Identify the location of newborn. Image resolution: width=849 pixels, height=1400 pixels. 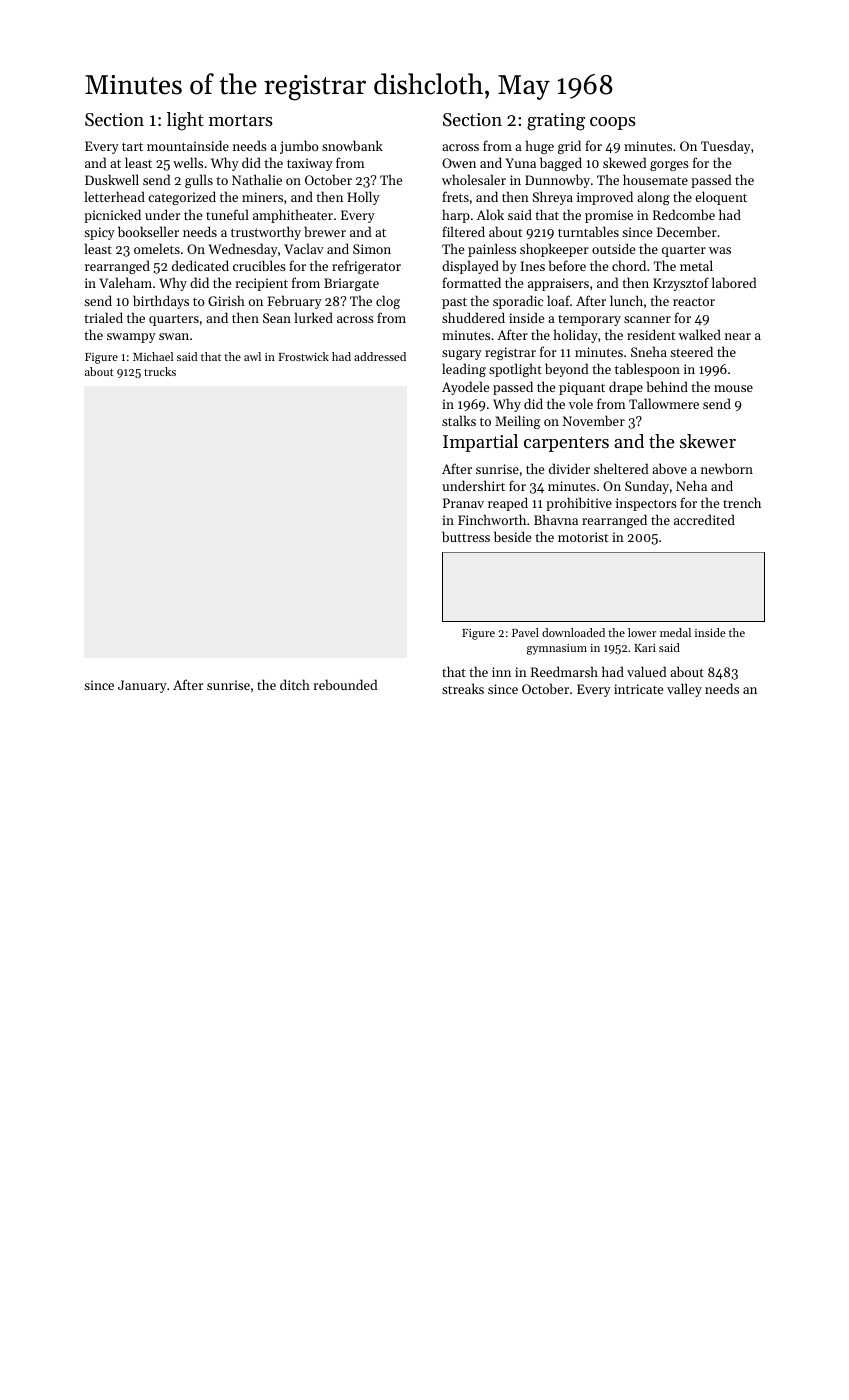
(727, 468).
